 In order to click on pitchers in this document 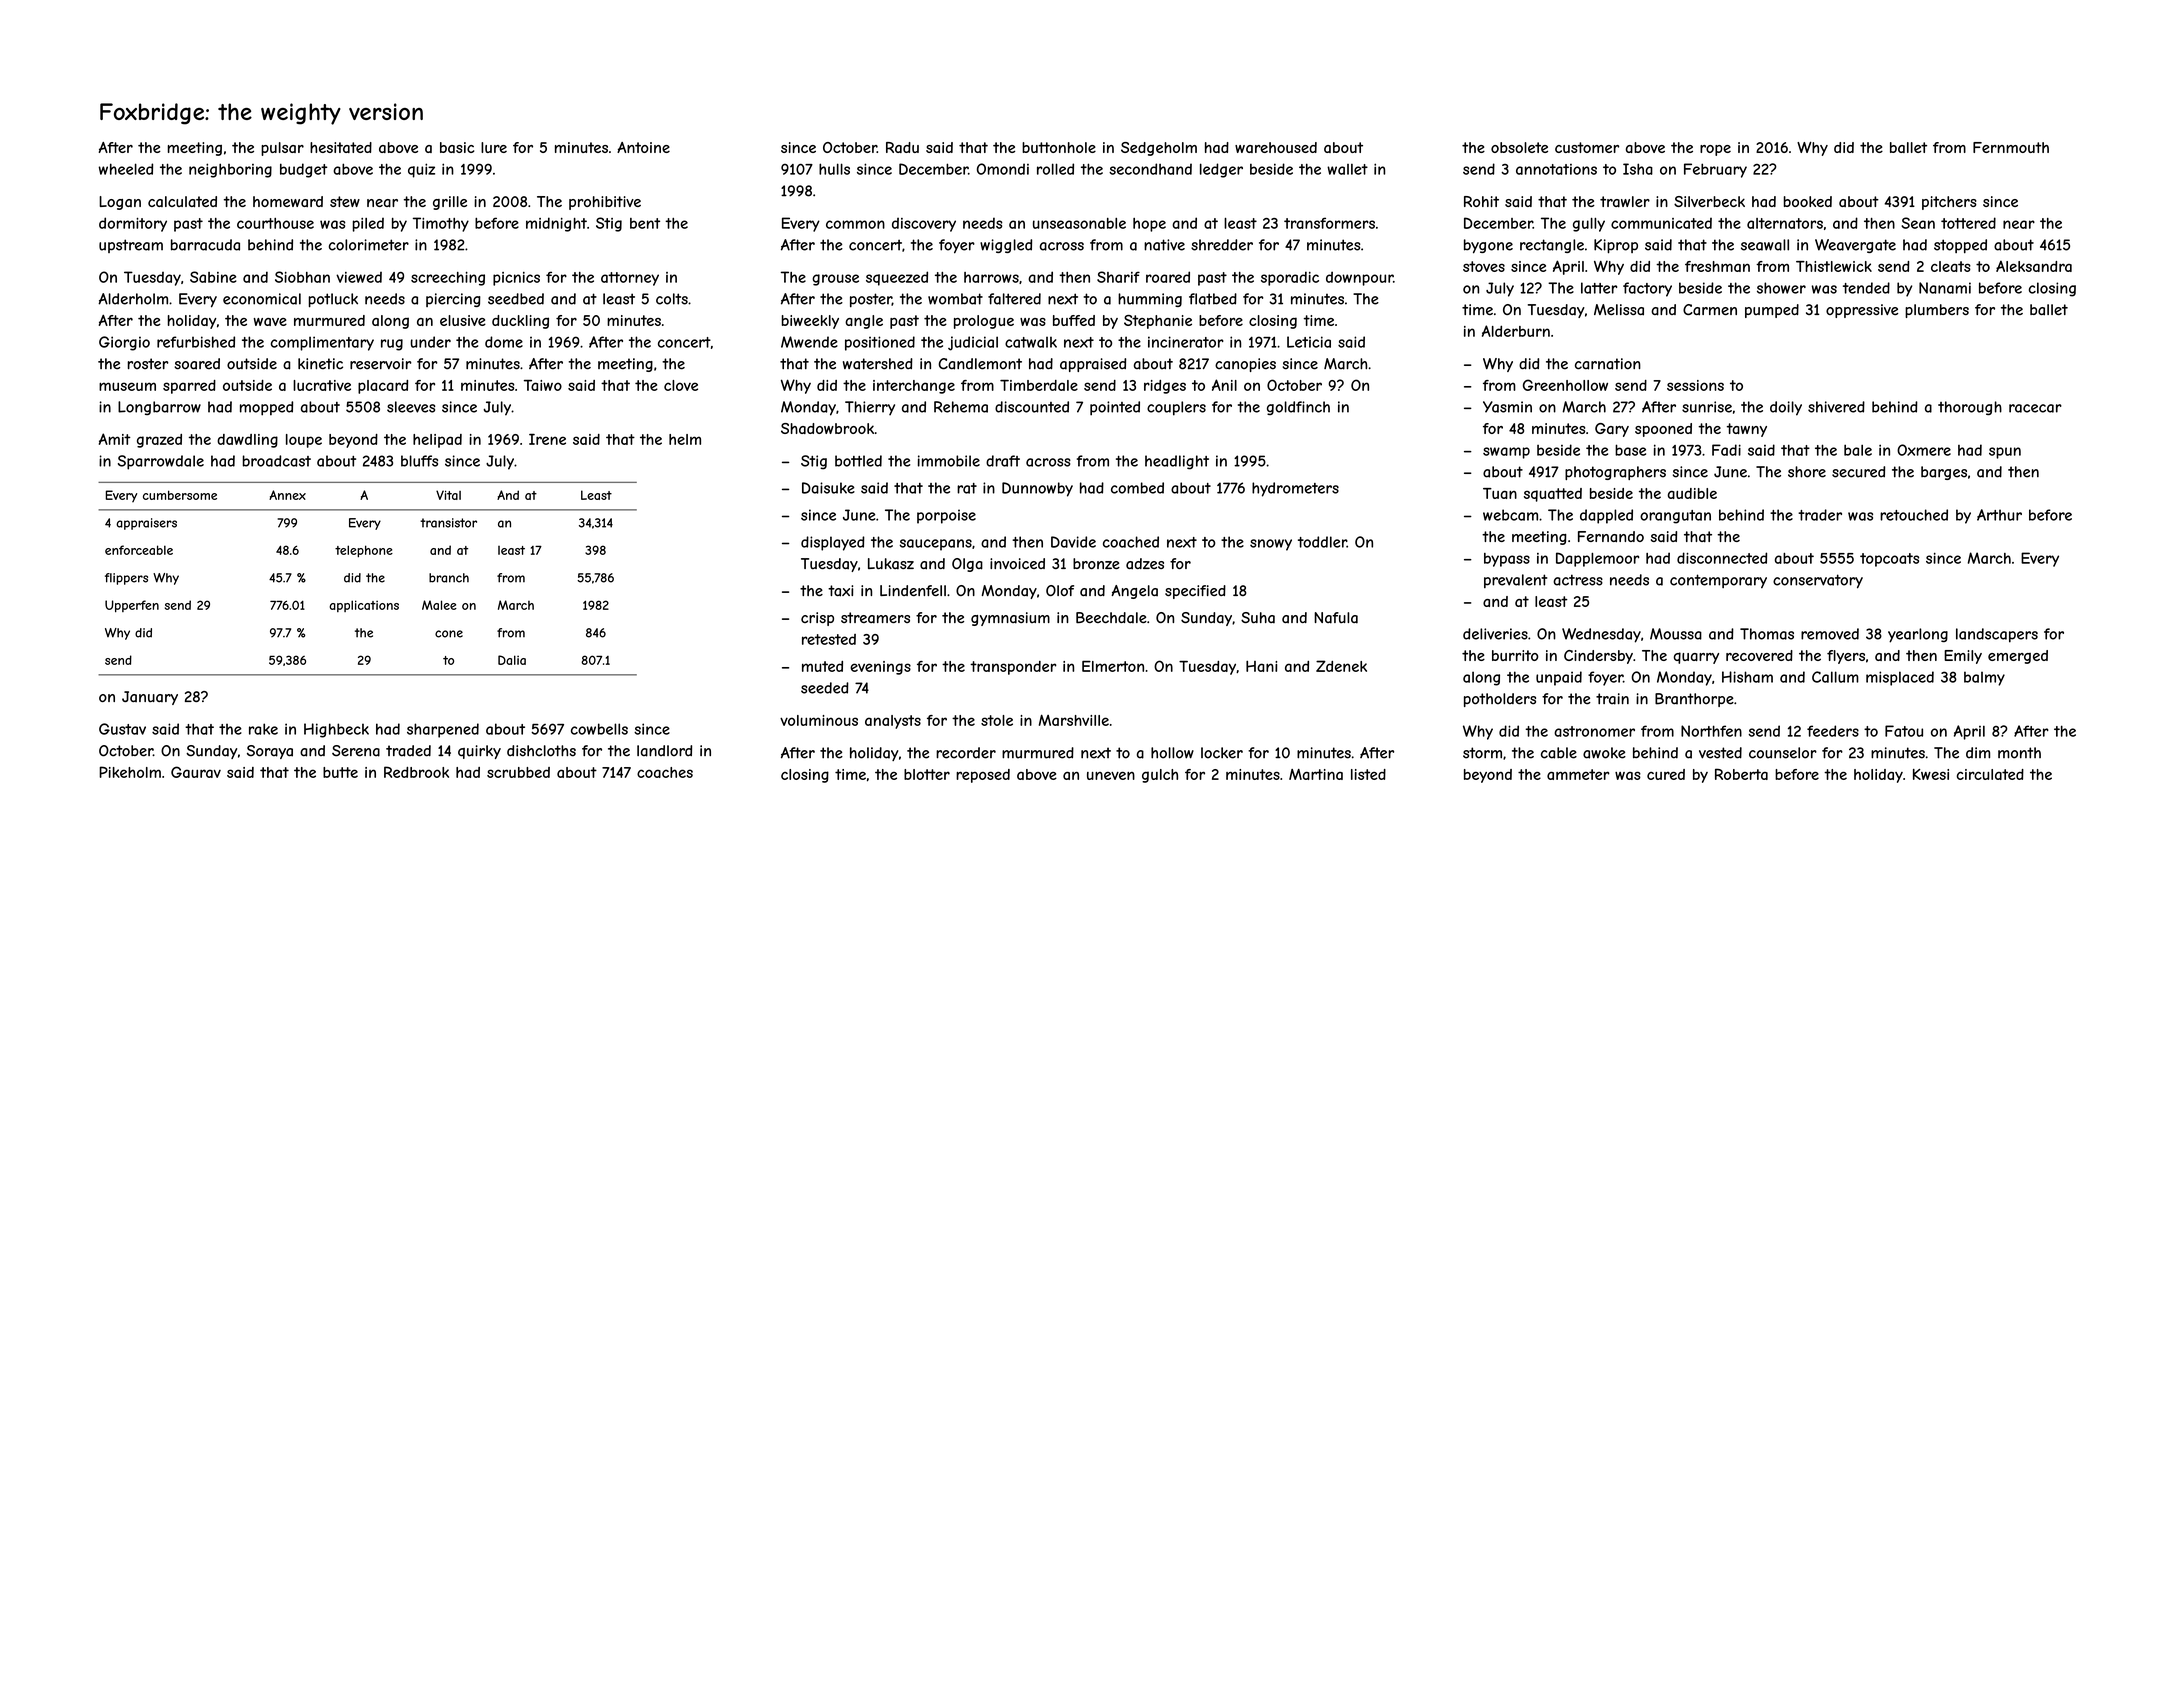, I will do `click(1949, 203)`.
